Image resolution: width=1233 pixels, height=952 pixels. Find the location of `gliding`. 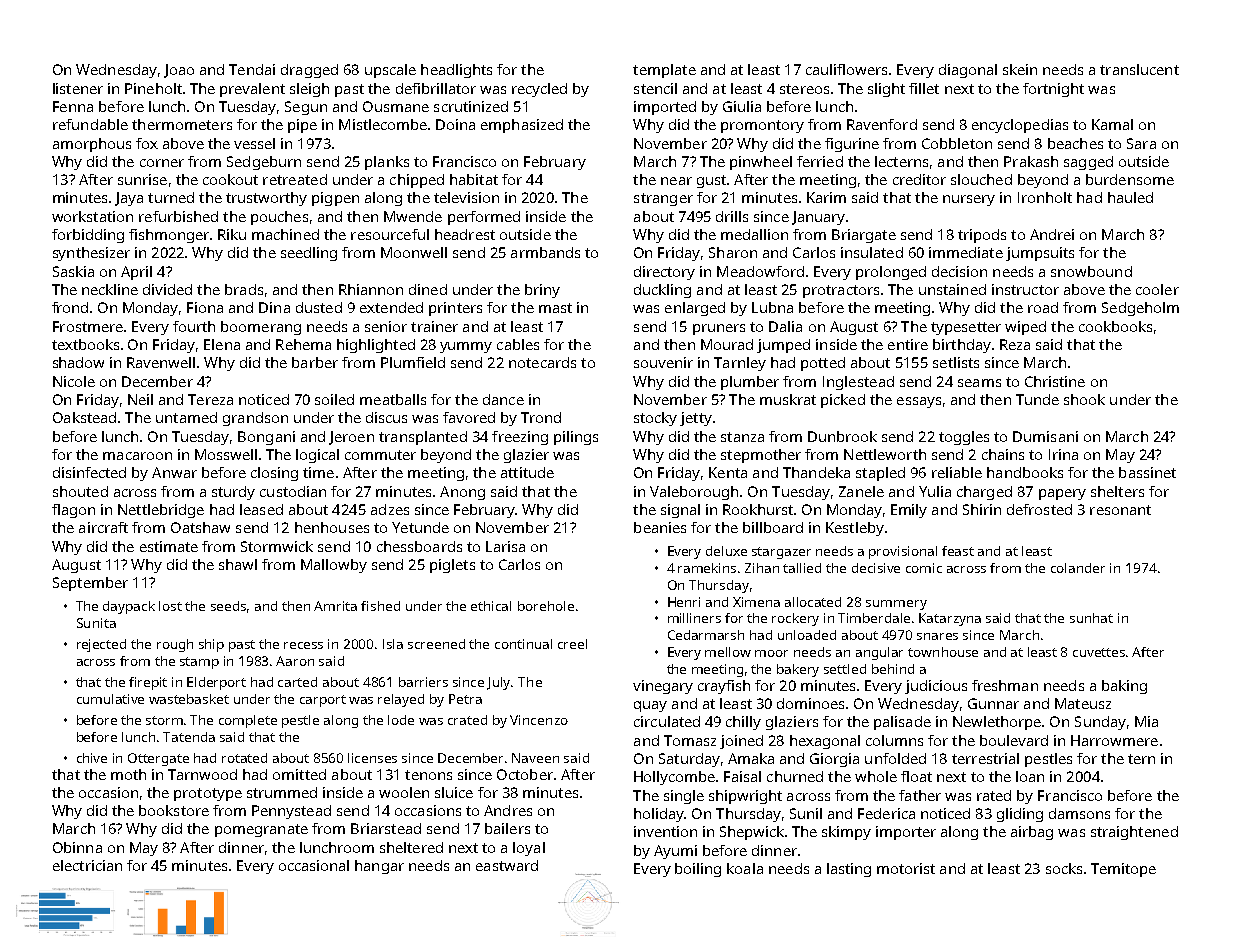

gliding is located at coordinates (1020, 815).
